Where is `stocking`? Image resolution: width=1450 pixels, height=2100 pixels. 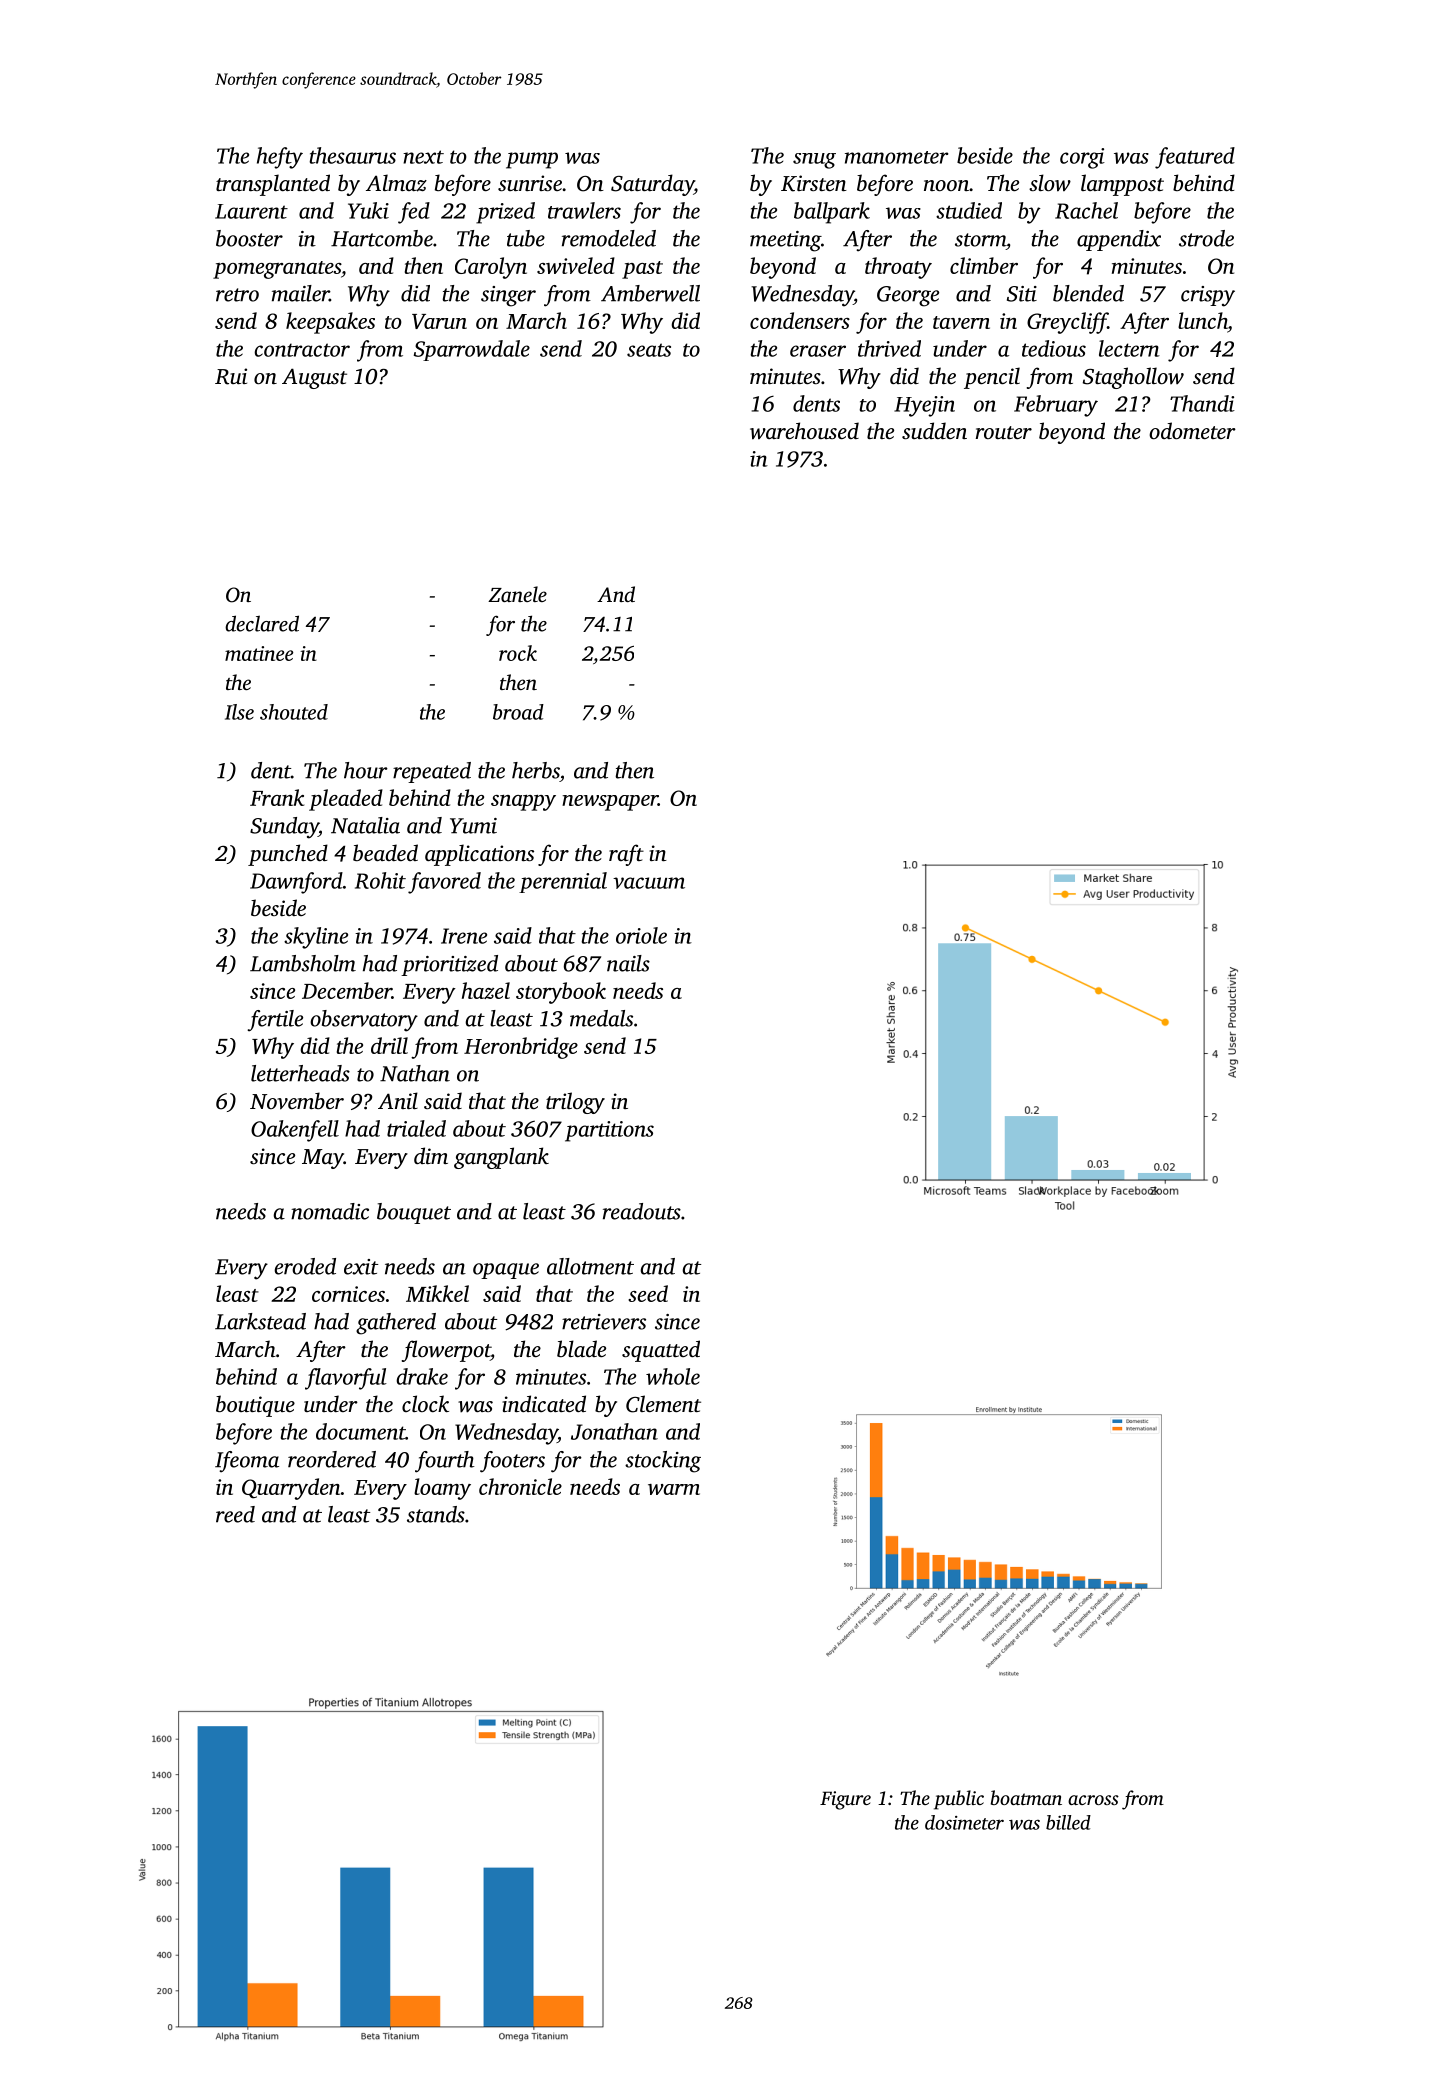
stocking is located at coordinates (663, 1462).
